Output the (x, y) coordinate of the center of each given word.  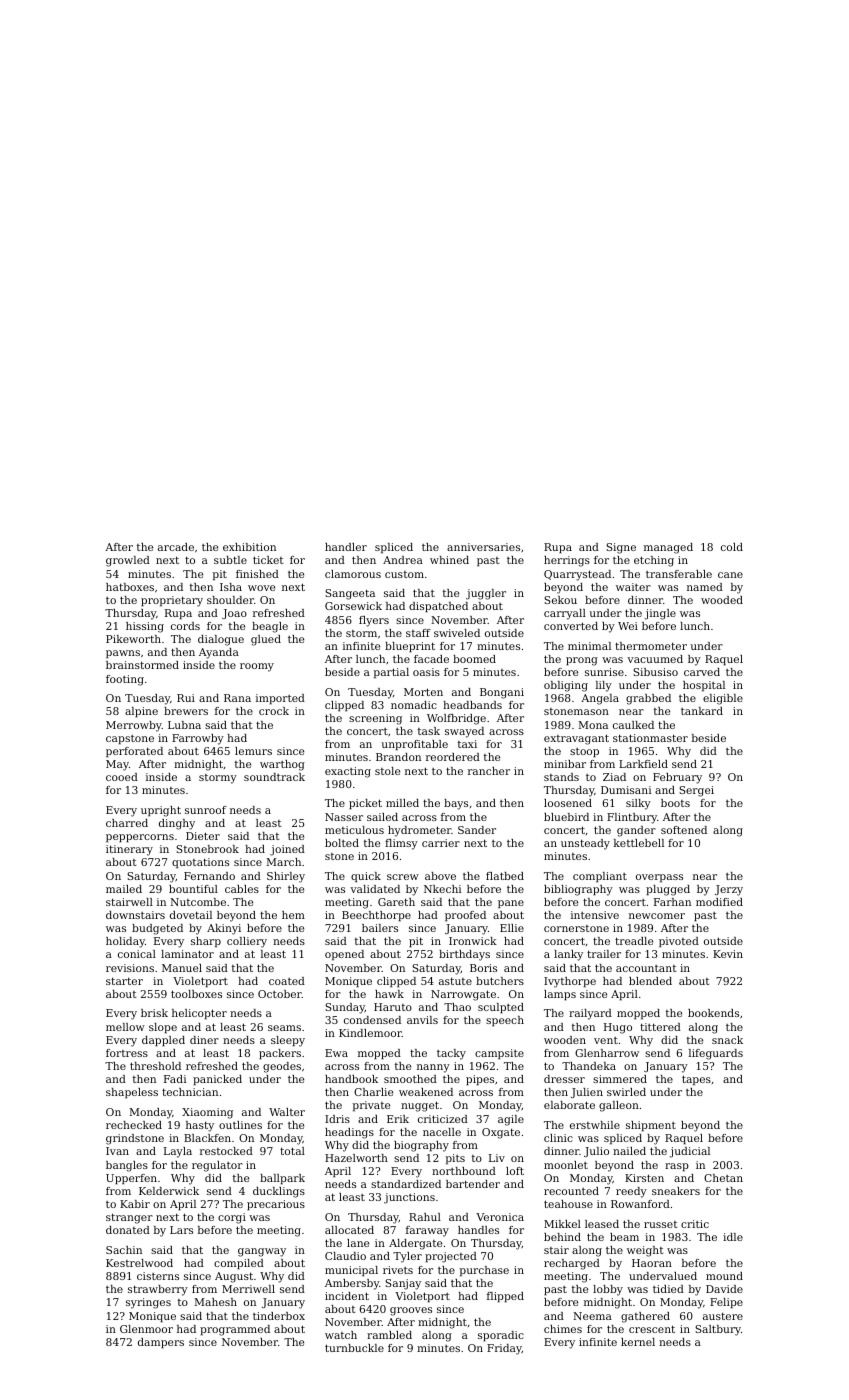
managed (668, 548)
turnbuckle (354, 1348)
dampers (161, 1343)
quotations (200, 863)
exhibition (249, 547)
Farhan (672, 902)
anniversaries (483, 547)
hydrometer (420, 831)
